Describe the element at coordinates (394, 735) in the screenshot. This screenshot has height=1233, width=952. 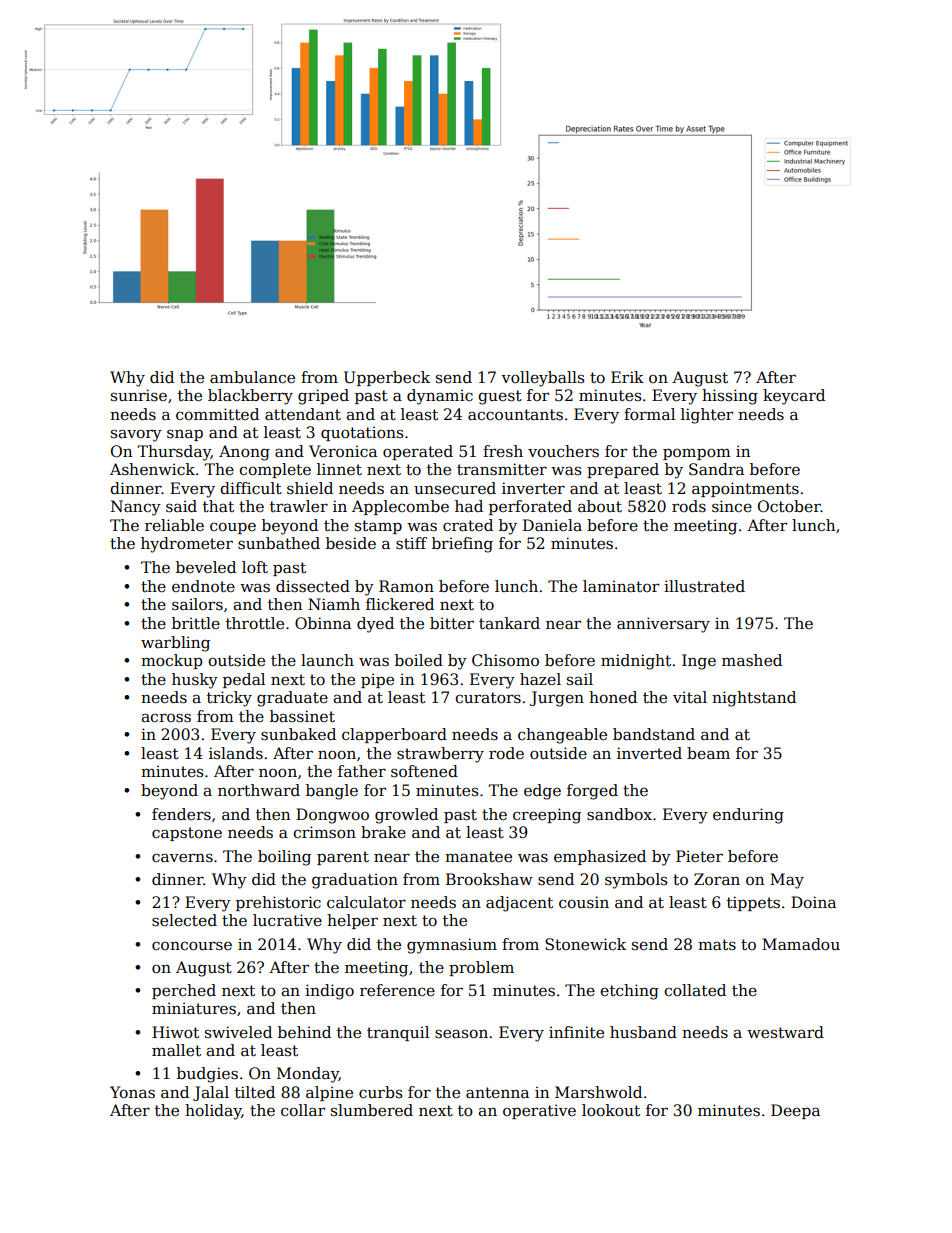
I see `clapperboard` at that location.
